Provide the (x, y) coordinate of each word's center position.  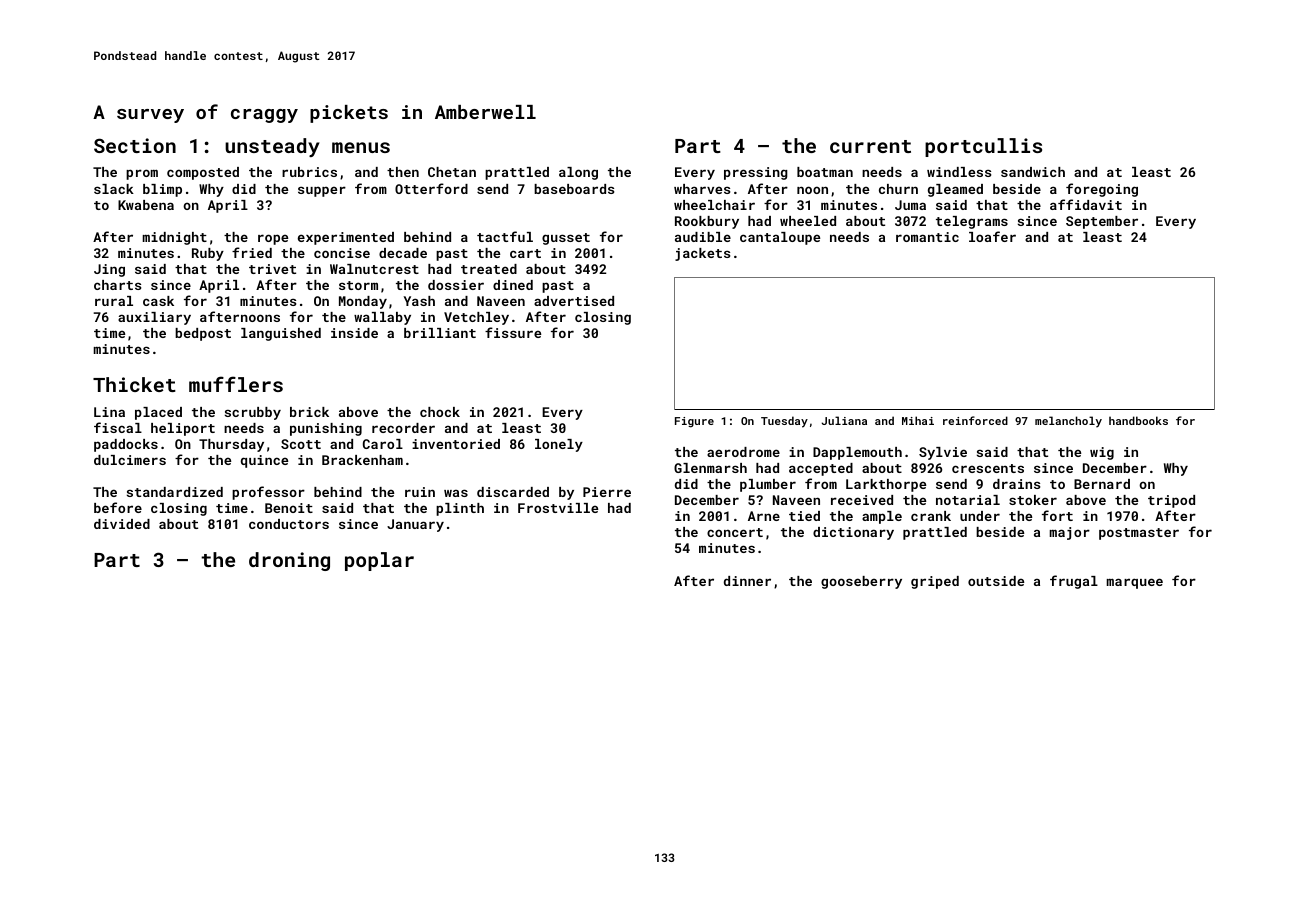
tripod (1171, 501)
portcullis (983, 147)
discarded (513, 492)
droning (289, 561)
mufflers (236, 384)
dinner (747, 581)
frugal (1074, 582)
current (870, 146)
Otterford (431, 188)
